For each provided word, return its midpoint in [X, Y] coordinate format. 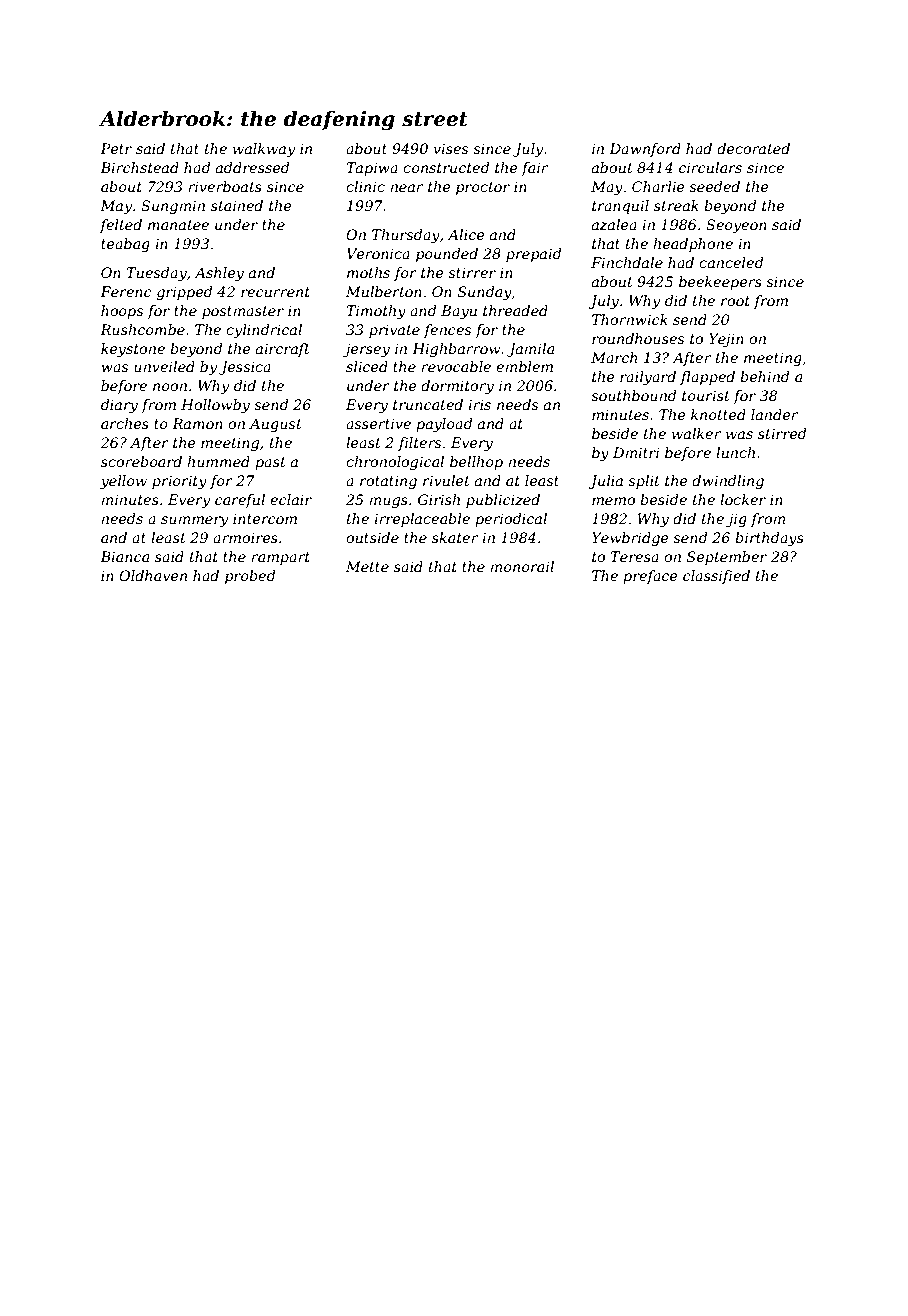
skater [455, 537]
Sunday [485, 293]
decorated [753, 148]
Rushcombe [142, 329]
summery [194, 521]
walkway [264, 150]
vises [451, 148]
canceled [731, 262]
